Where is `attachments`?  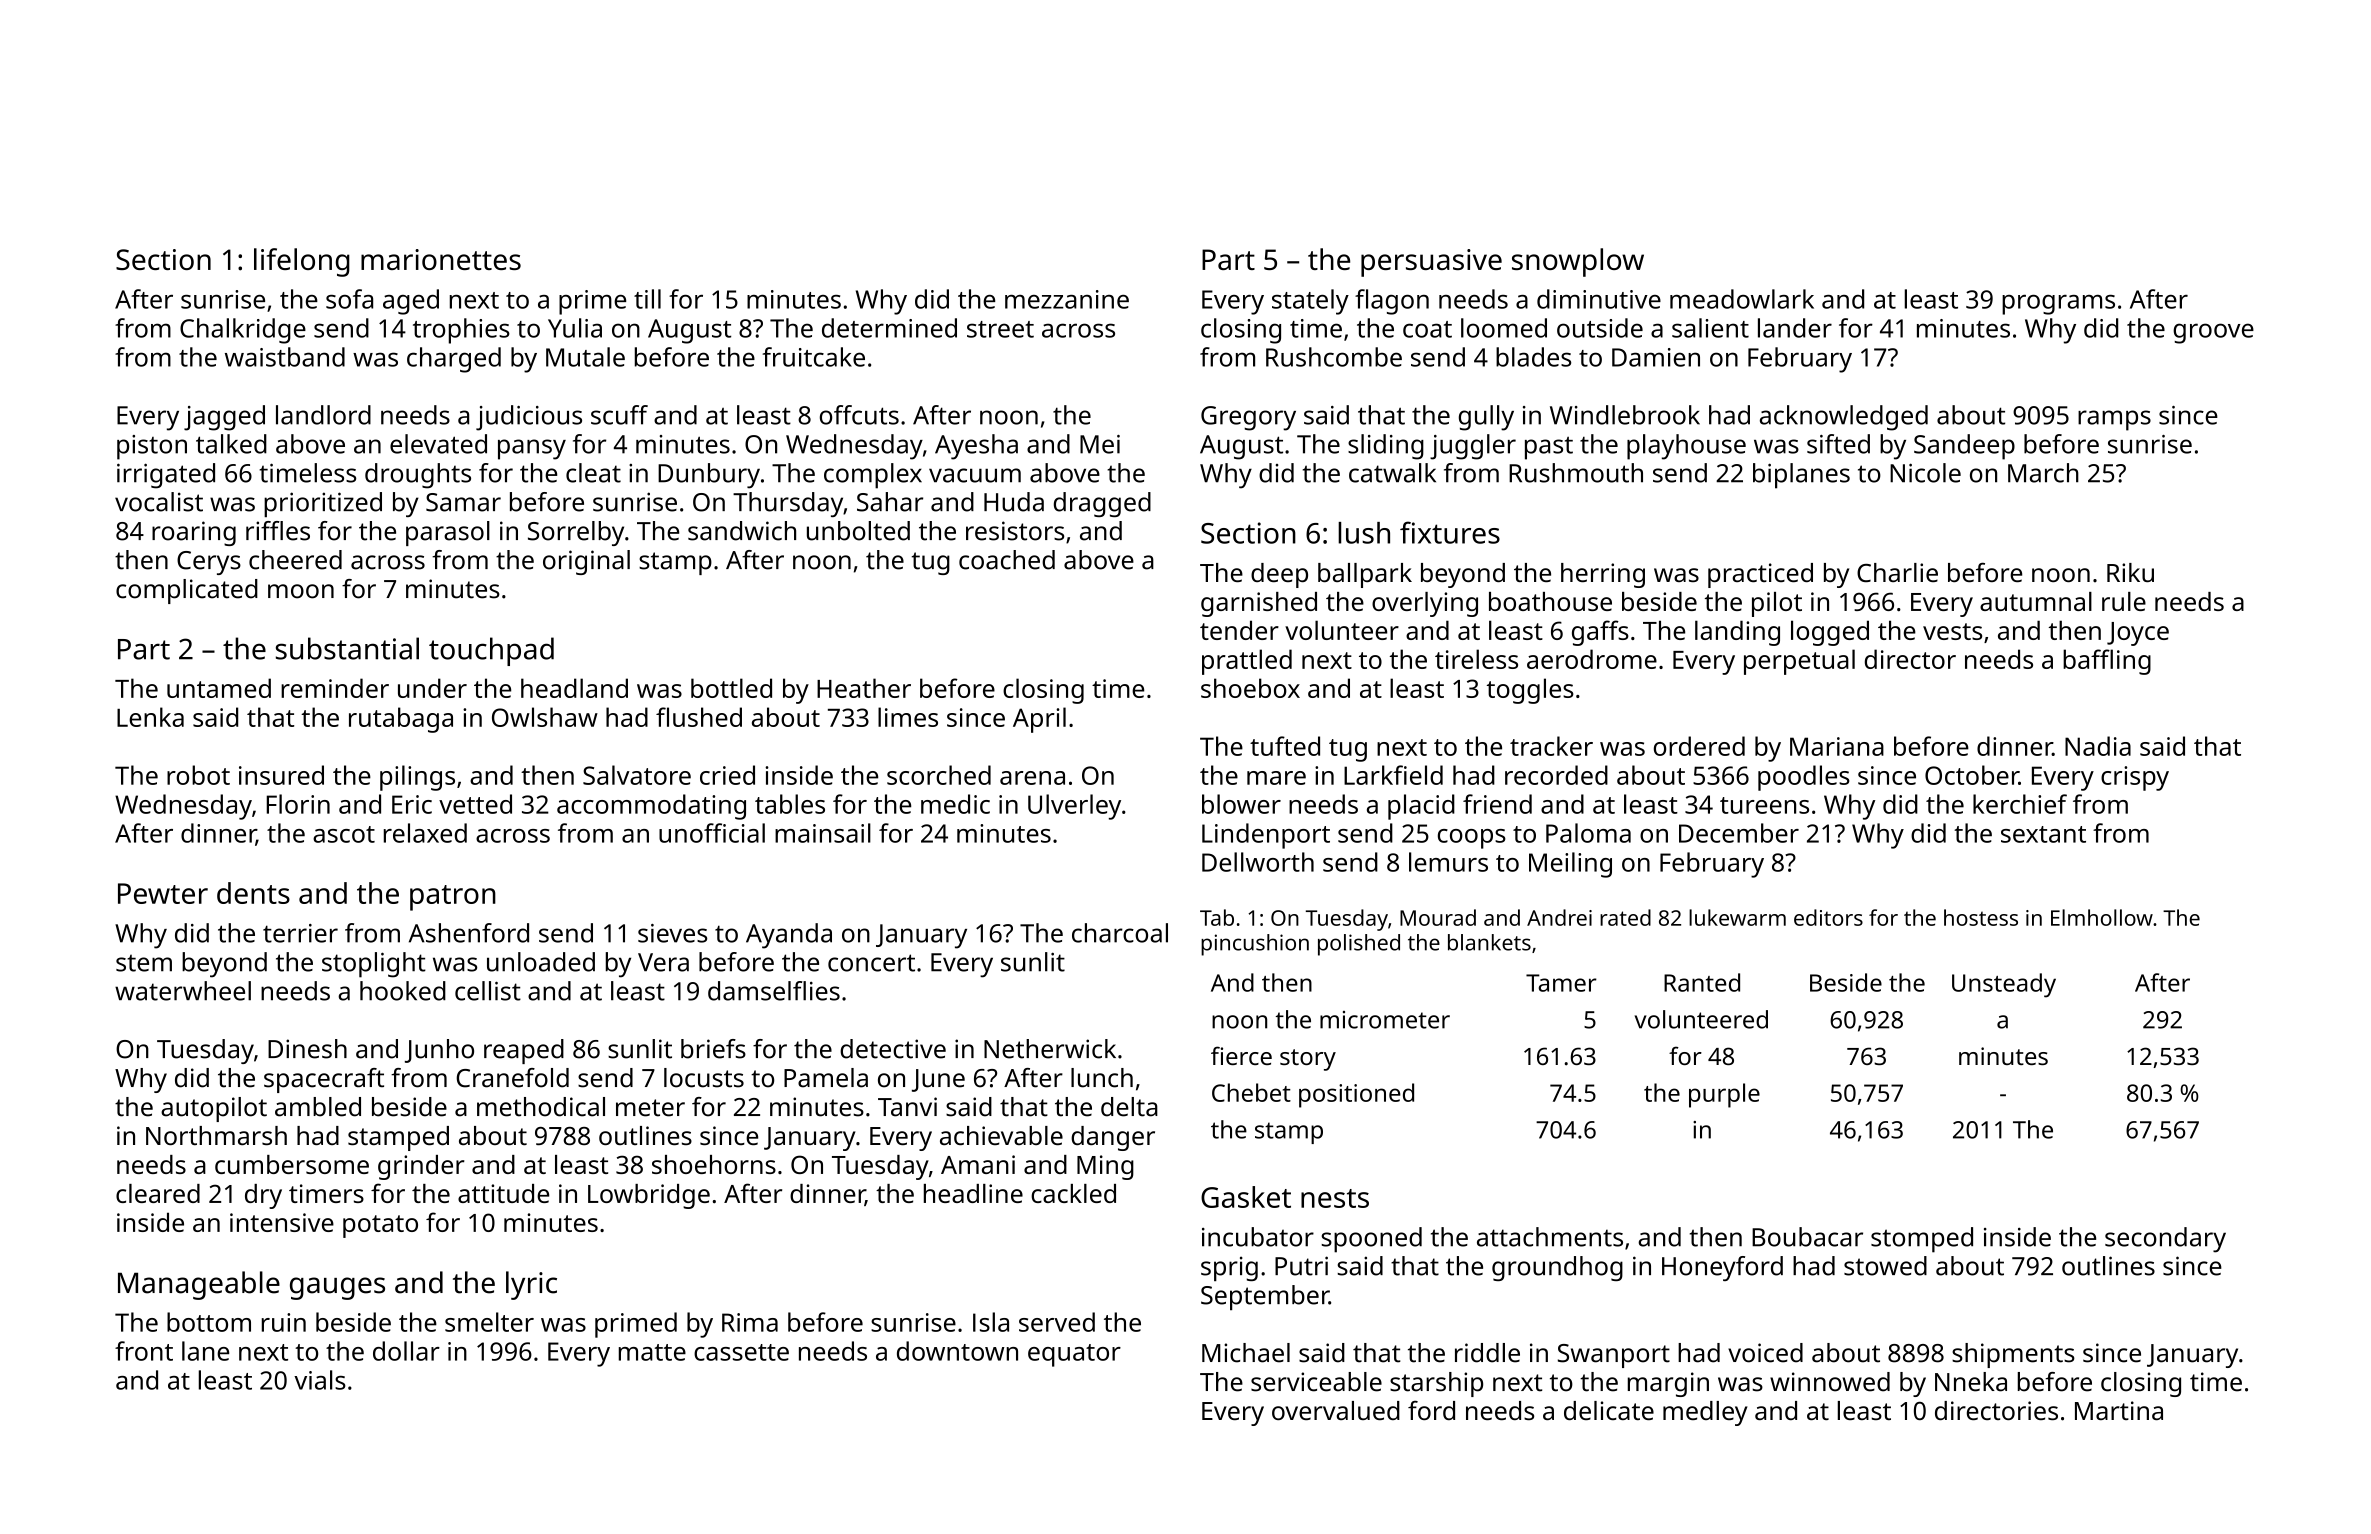
attachments is located at coordinates (1550, 1237).
